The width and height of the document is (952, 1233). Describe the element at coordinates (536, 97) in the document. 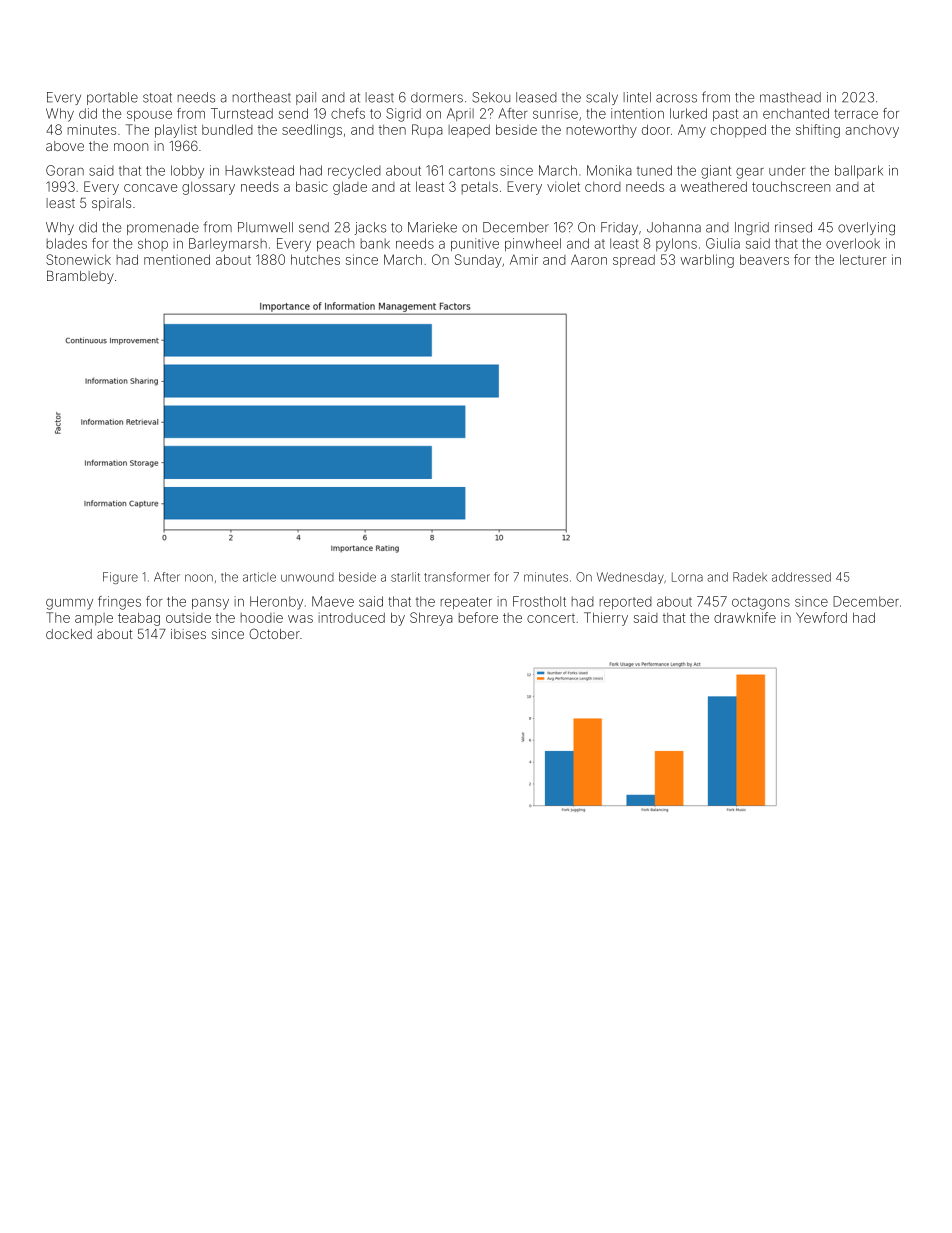

I see `leased` at that location.
